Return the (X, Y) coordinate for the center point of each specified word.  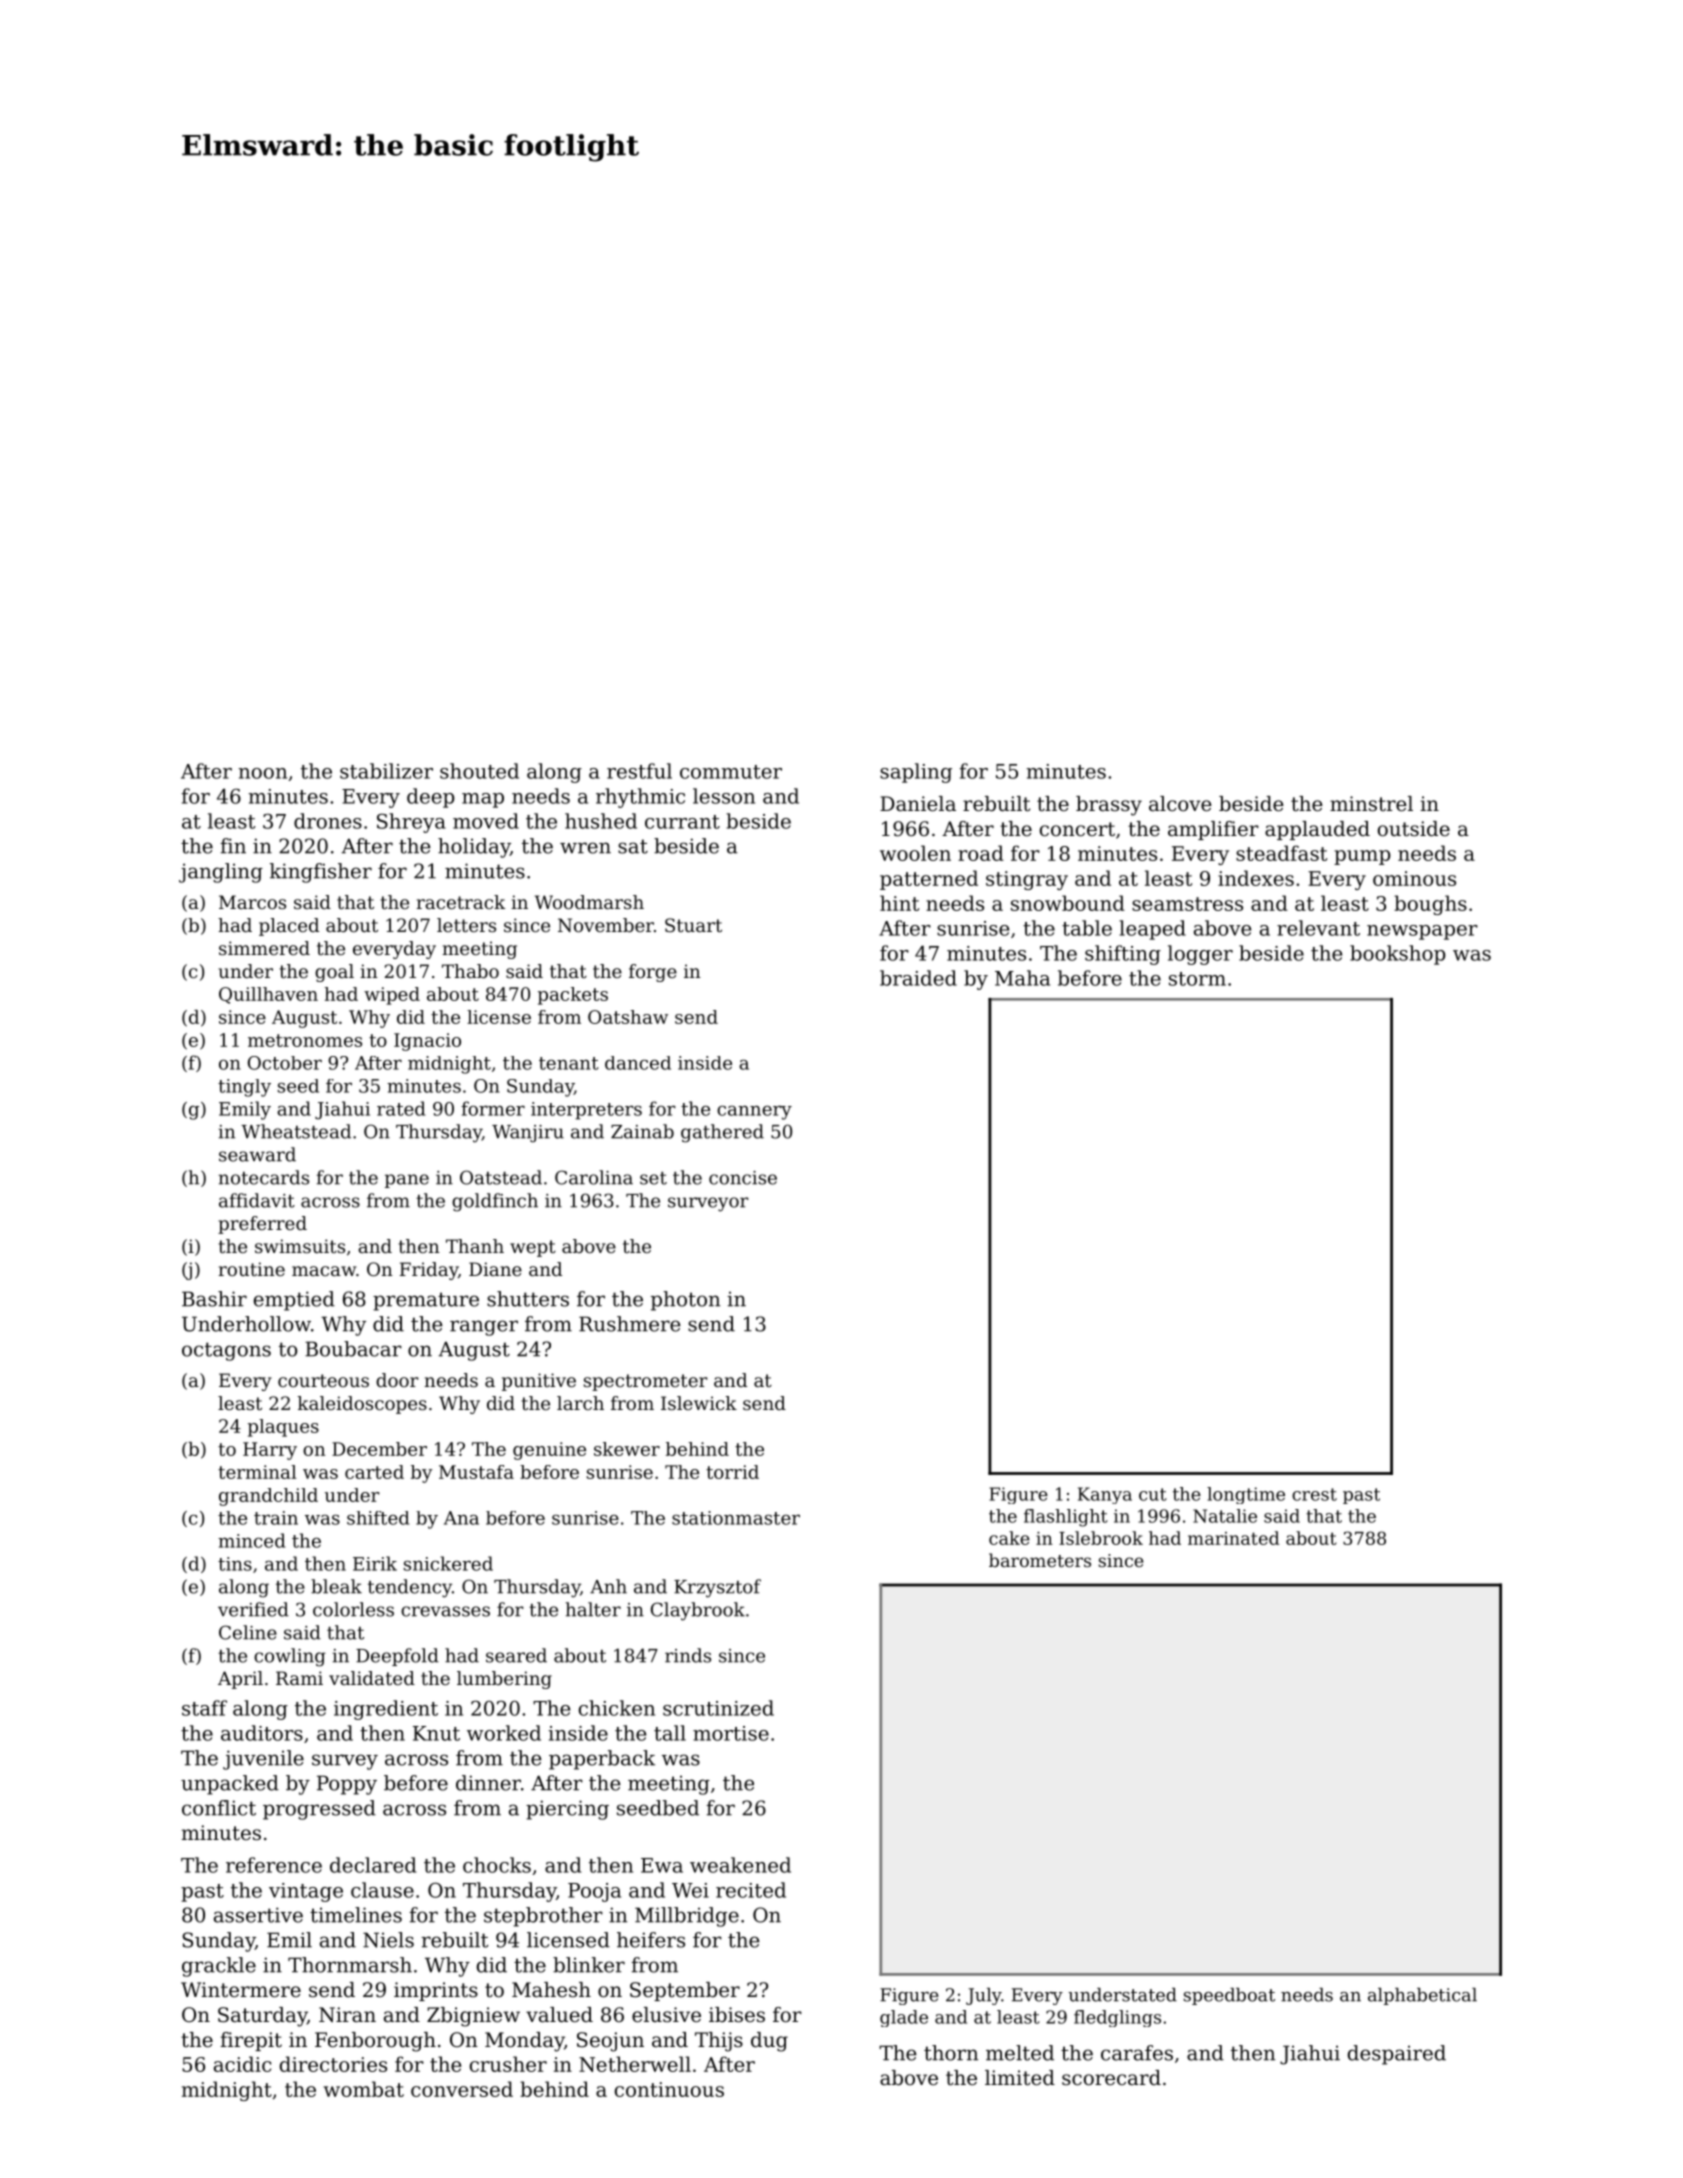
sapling (916, 773)
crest (1314, 1494)
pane (407, 1181)
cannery (754, 1112)
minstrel (1371, 804)
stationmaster (736, 1518)
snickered (448, 1563)
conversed (462, 2089)
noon (263, 773)
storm (1197, 979)
